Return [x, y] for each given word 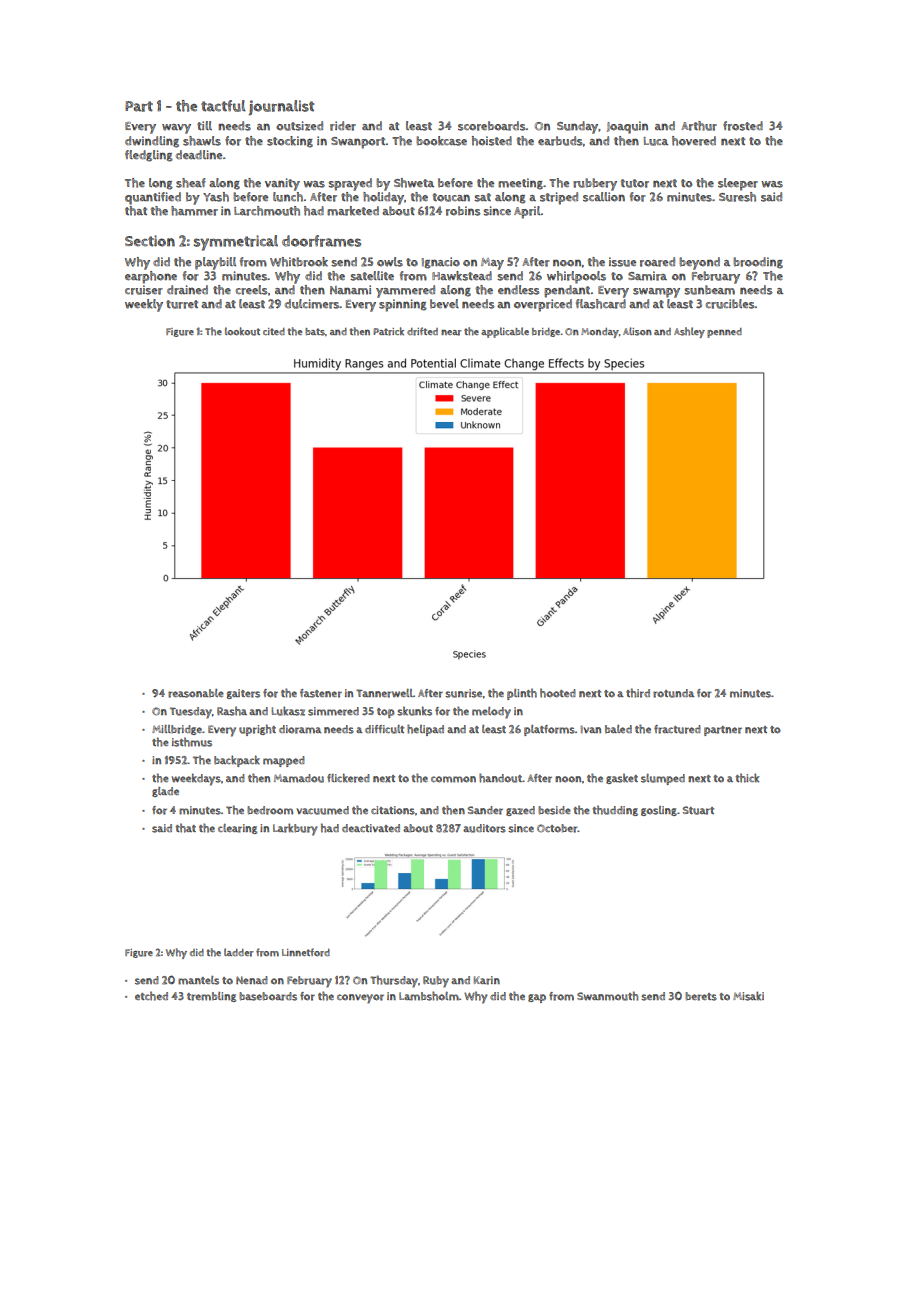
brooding [758, 263]
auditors [484, 828]
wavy [176, 129]
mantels [198, 980]
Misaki [748, 996]
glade [165, 792]
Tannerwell [384, 693]
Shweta [414, 183]
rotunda [674, 693]
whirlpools [576, 277]
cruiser [144, 290]
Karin [487, 980]
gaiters [243, 694]
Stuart [698, 810]
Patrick [388, 331]
